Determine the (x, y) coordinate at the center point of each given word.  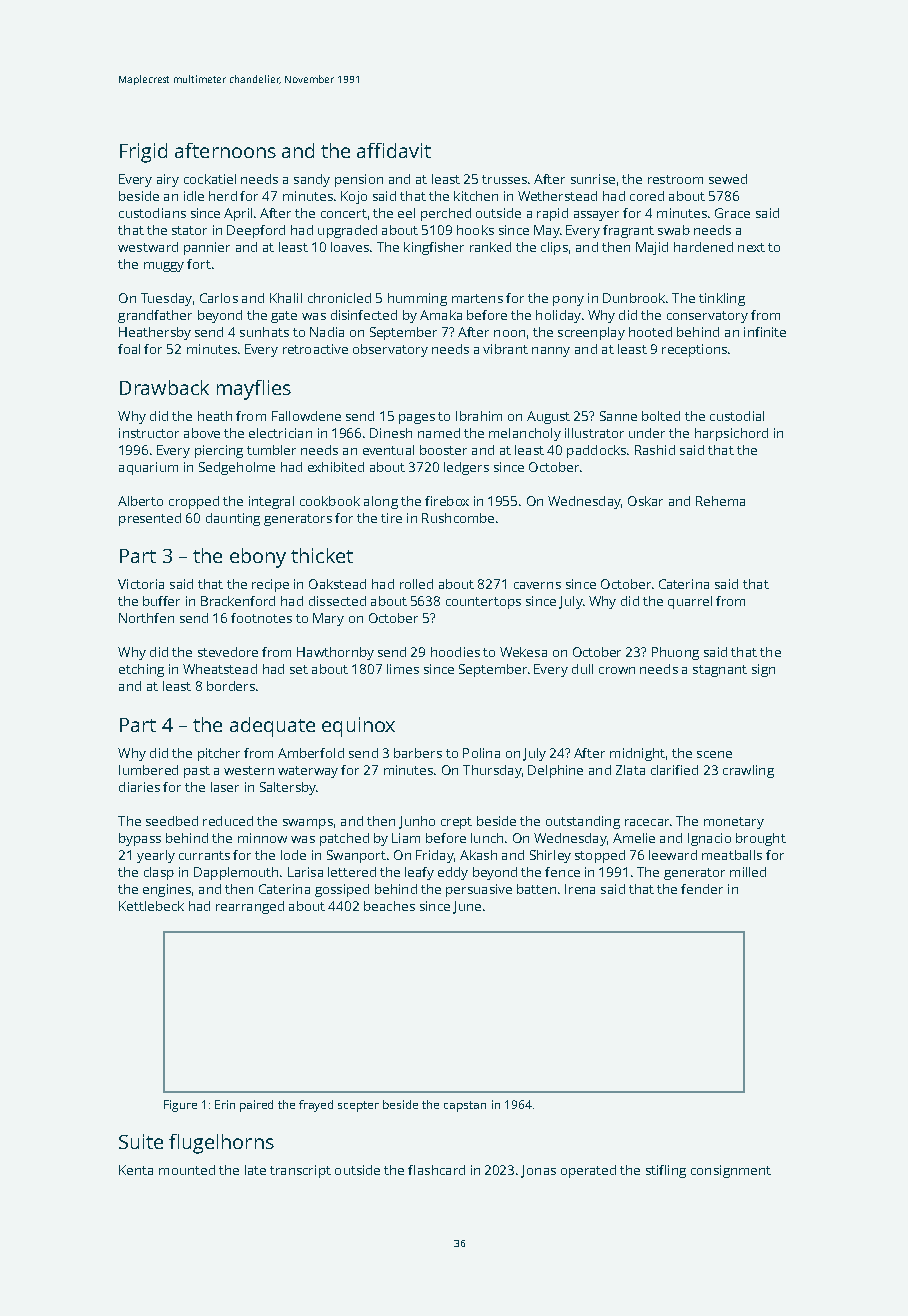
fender (702, 889)
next (751, 247)
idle (194, 196)
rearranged (250, 907)
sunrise (593, 179)
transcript (300, 1171)
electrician (280, 433)
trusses (505, 179)
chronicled (339, 298)
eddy (453, 873)
